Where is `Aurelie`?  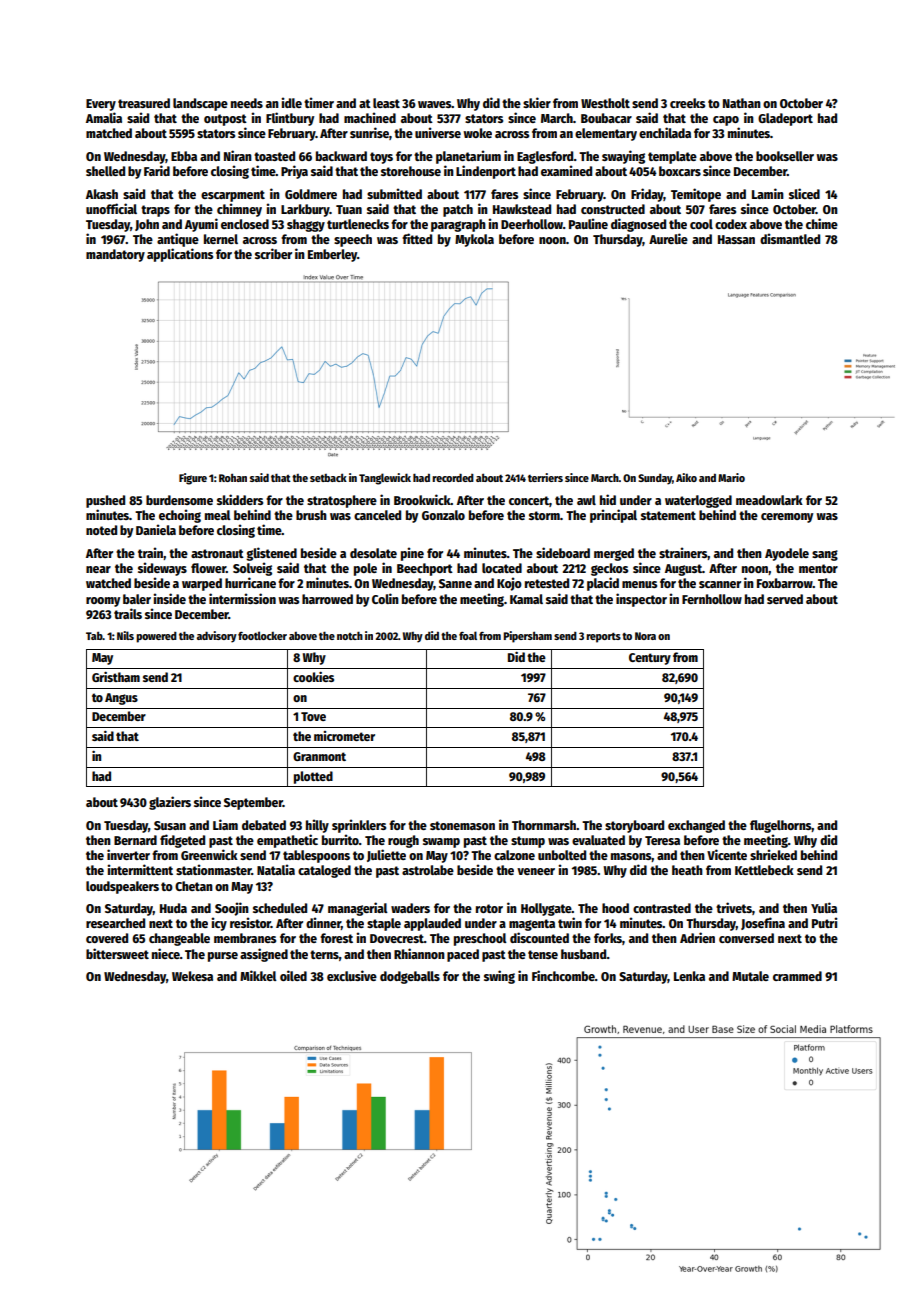
Aurelie is located at coordinates (668, 238).
